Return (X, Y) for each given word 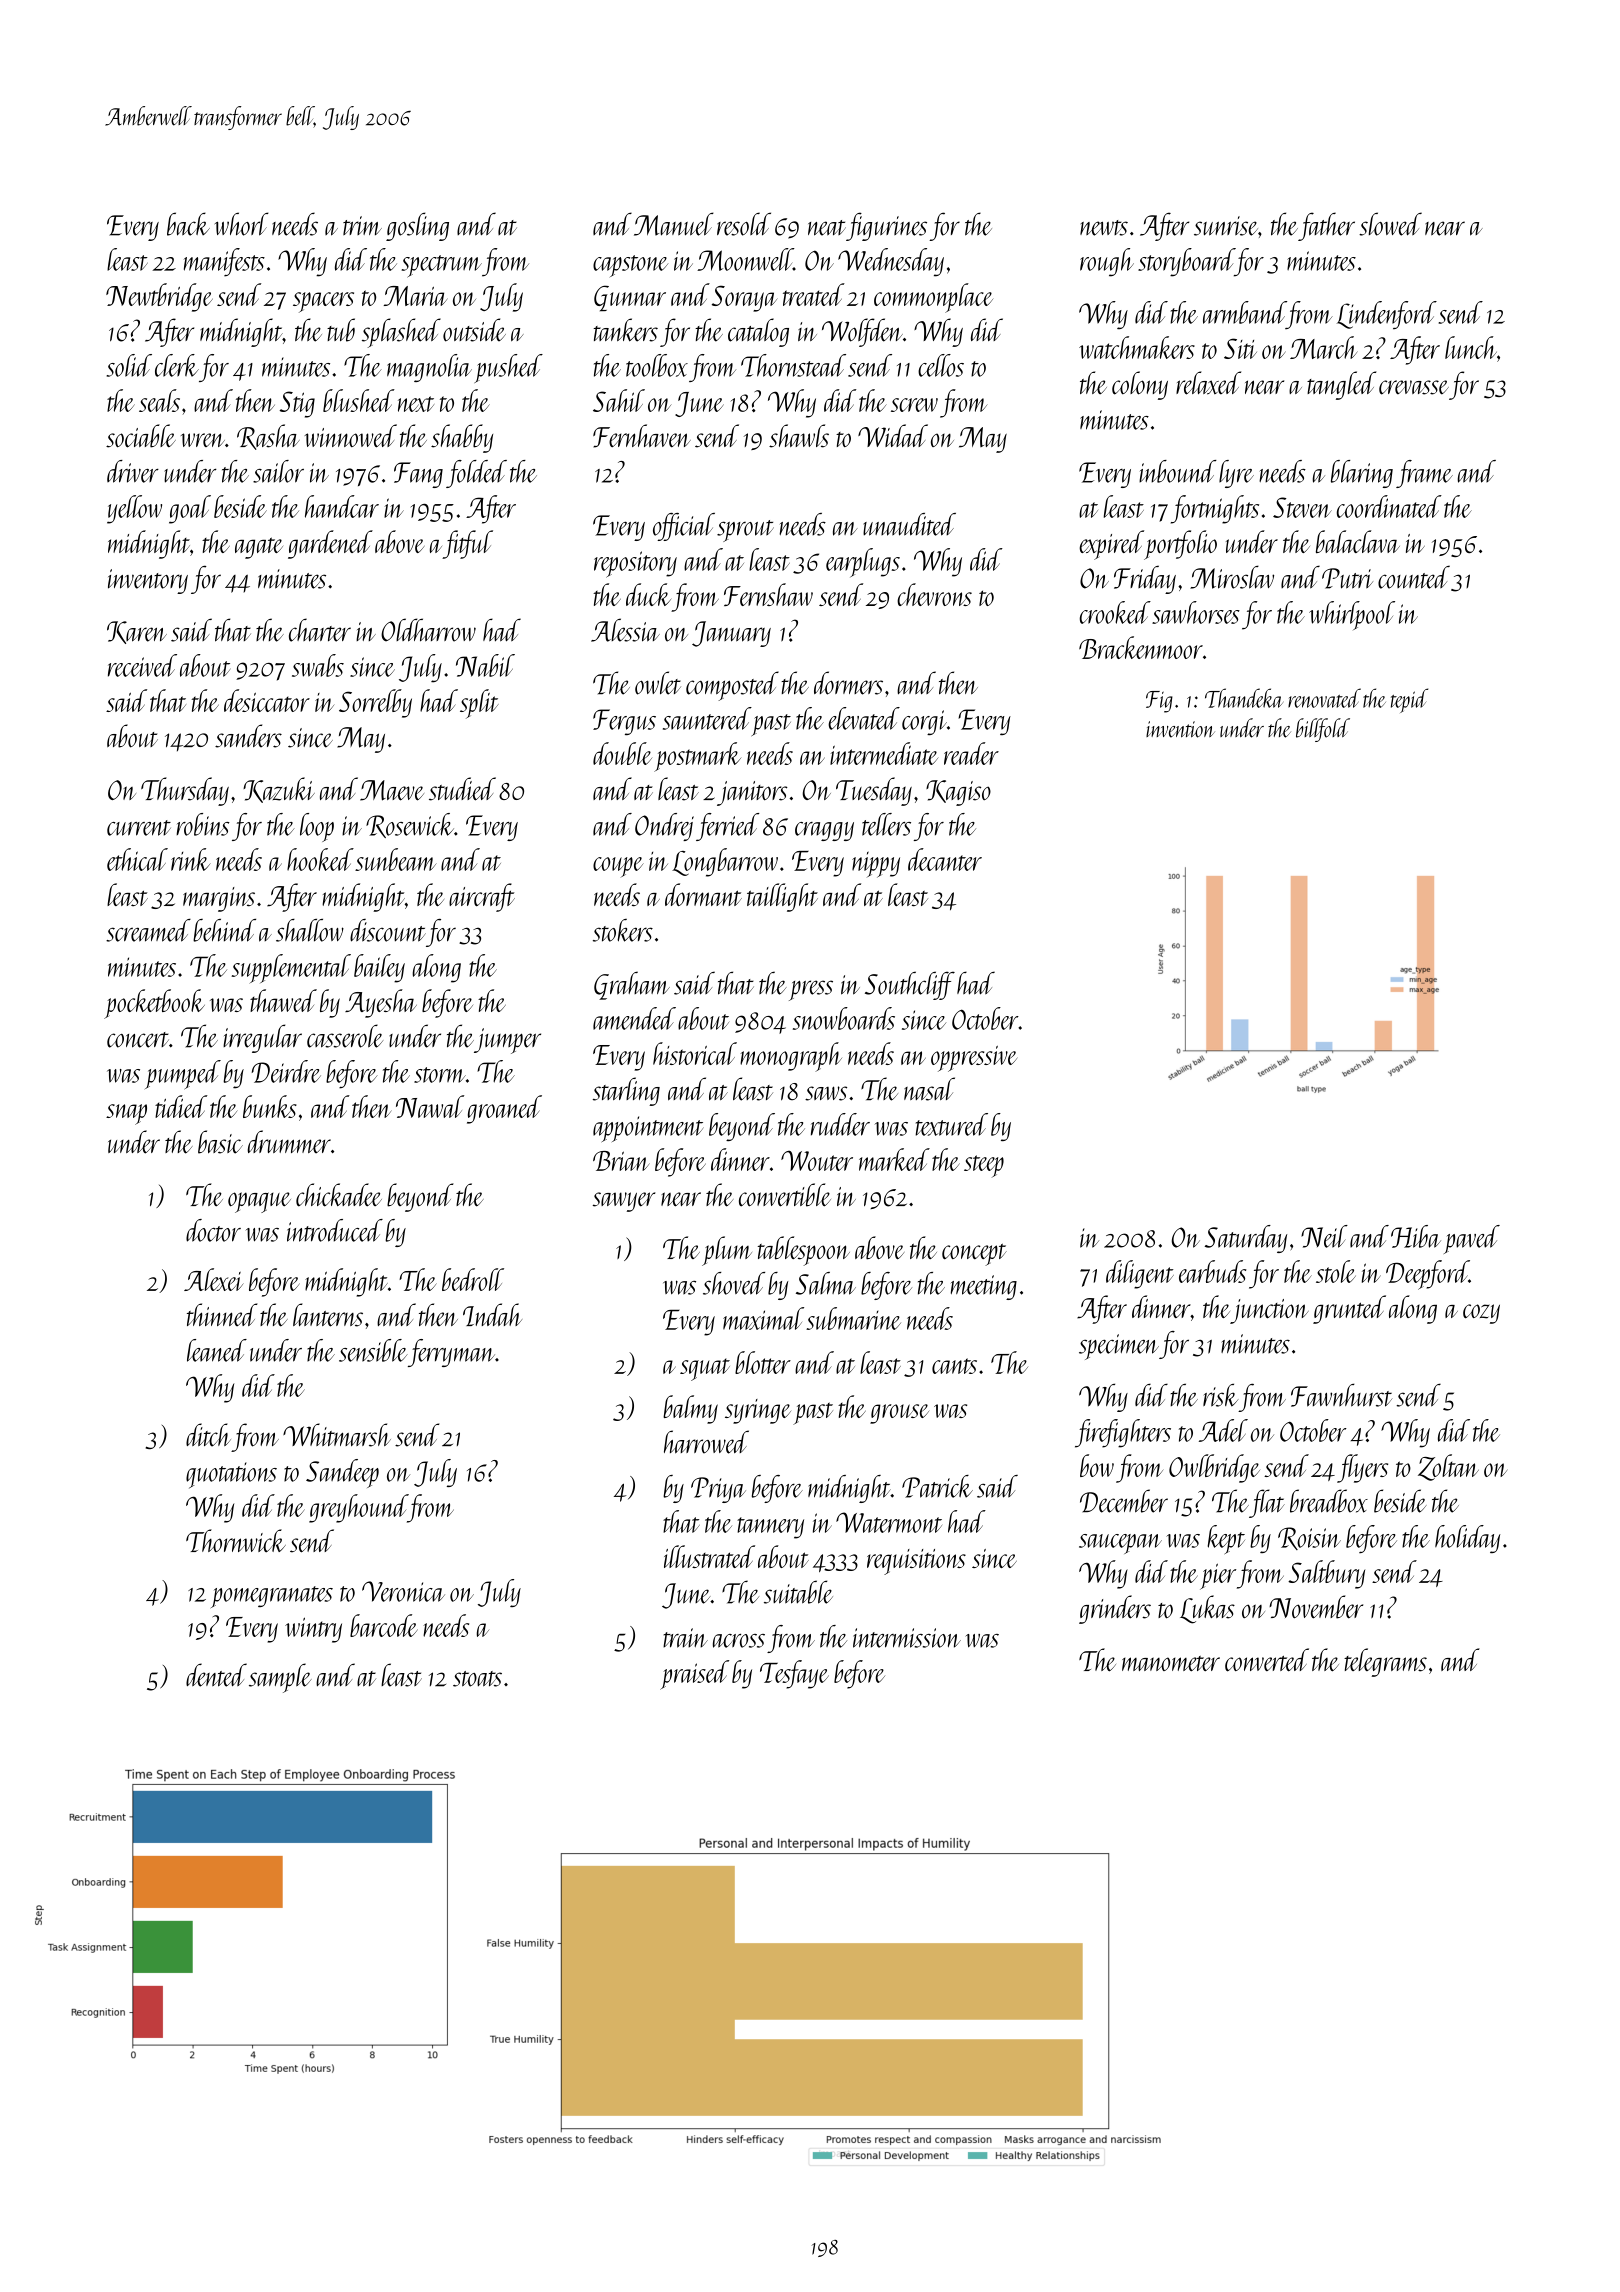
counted (1414, 577)
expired (1111, 545)
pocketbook (154, 1004)
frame (1424, 474)
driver (133, 471)
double (622, 753)
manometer (1171, 1663)
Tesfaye (794, 1674)
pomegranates (272, 1597)
